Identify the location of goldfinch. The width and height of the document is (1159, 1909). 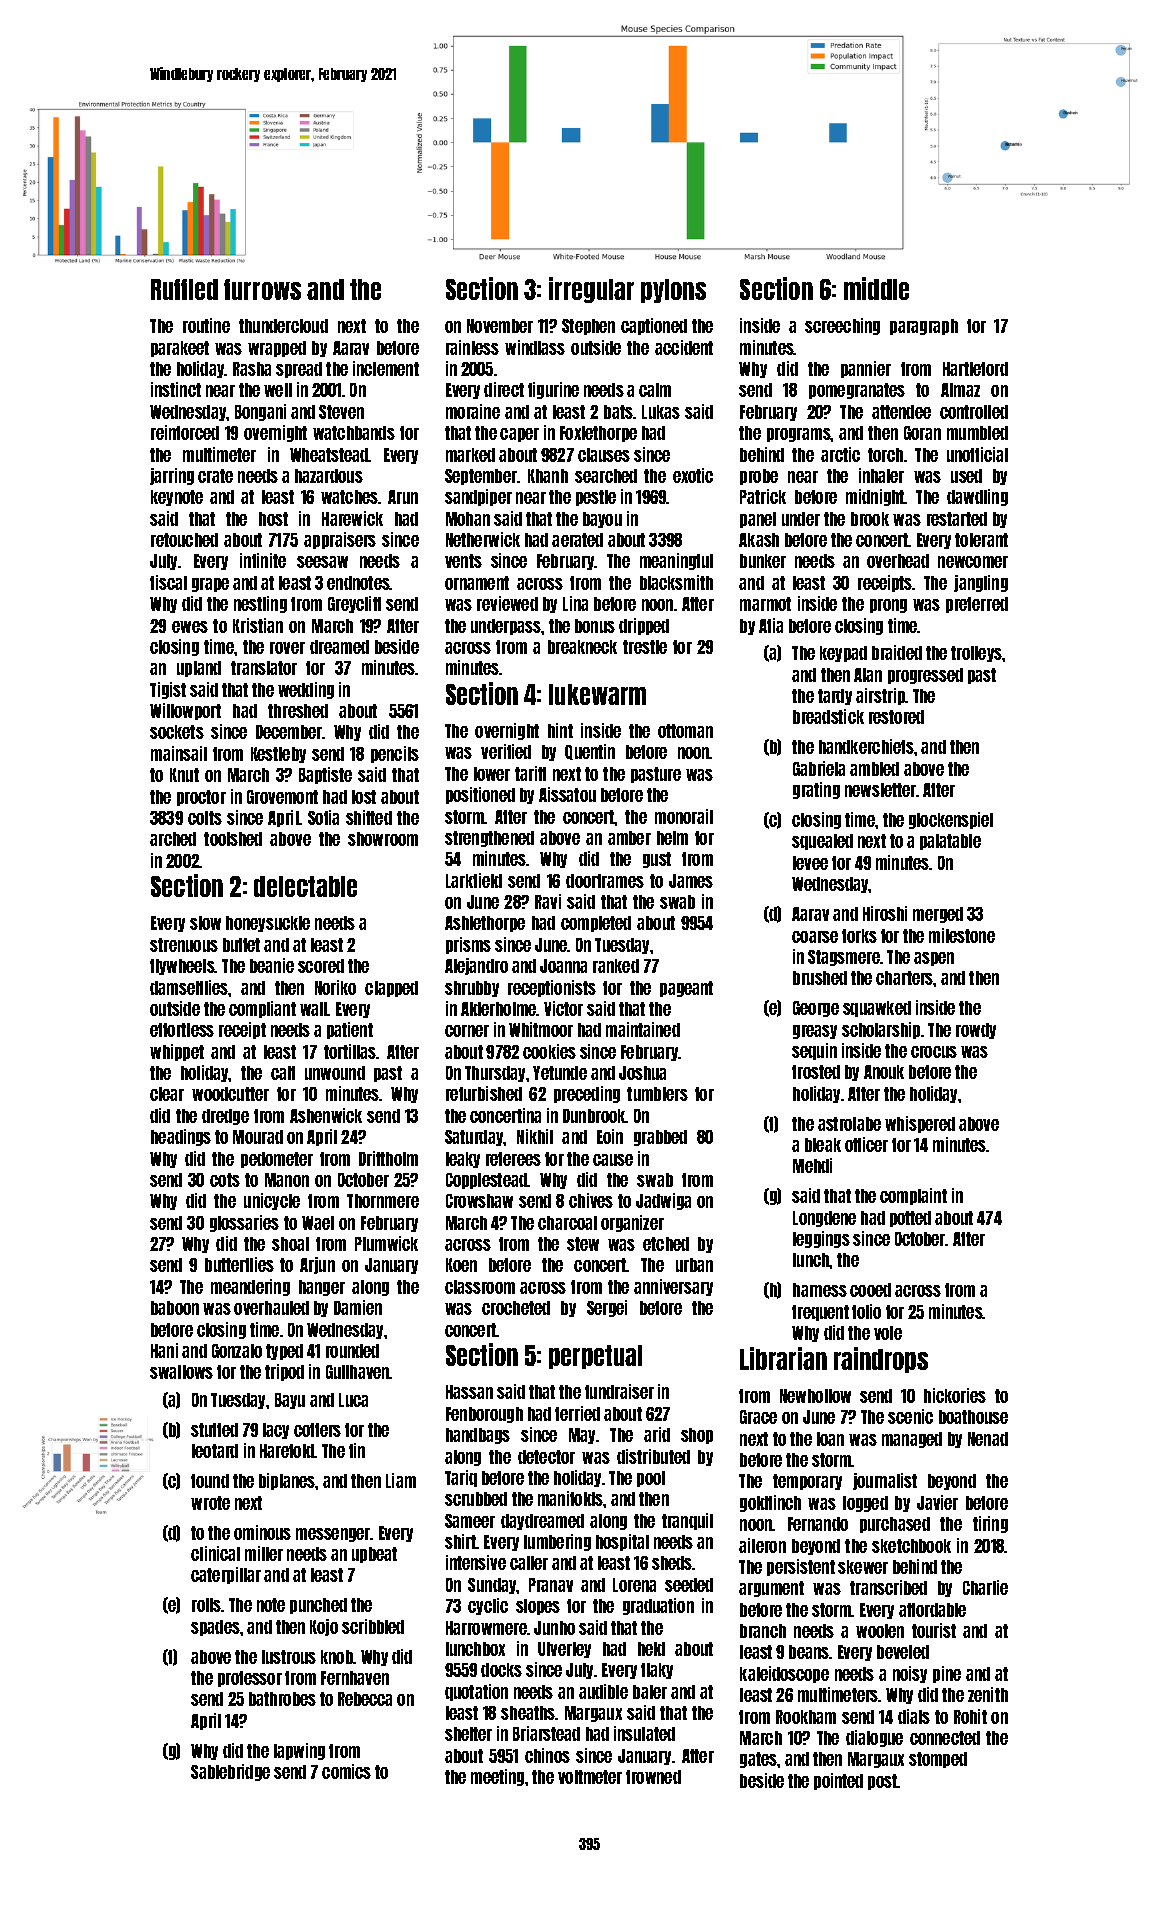
(770, 1503).
